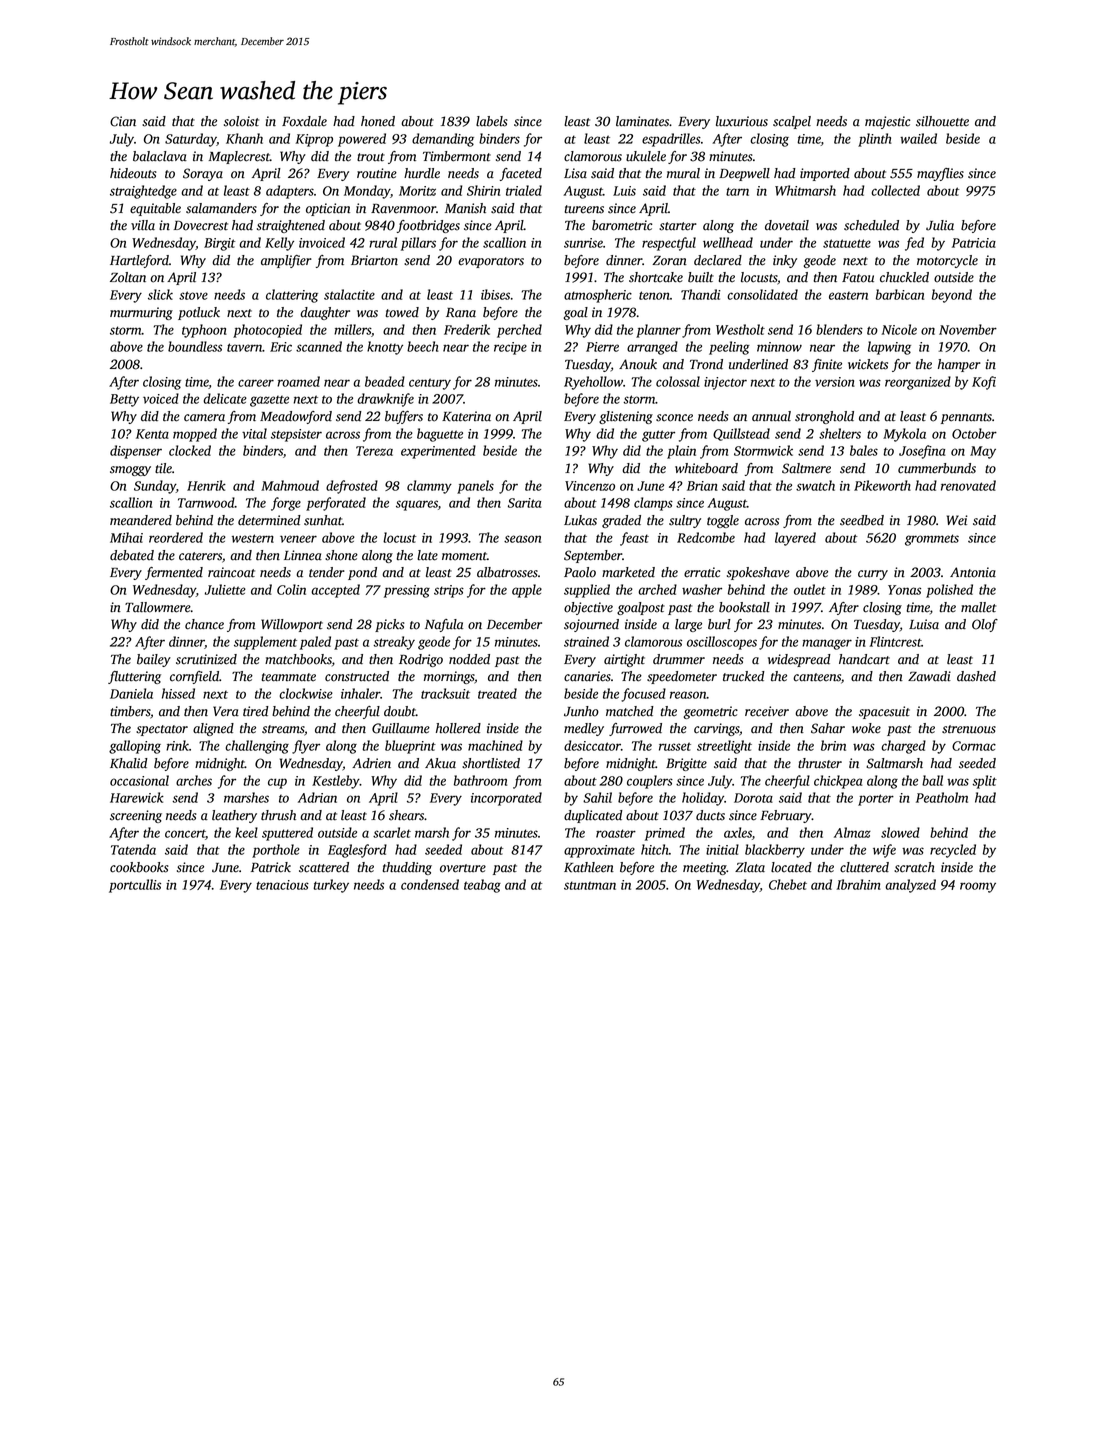 The height and width of the document is (1431, 1106). Describe the element at coordinates (185, 834) in the document. I see `concert` at that location.
